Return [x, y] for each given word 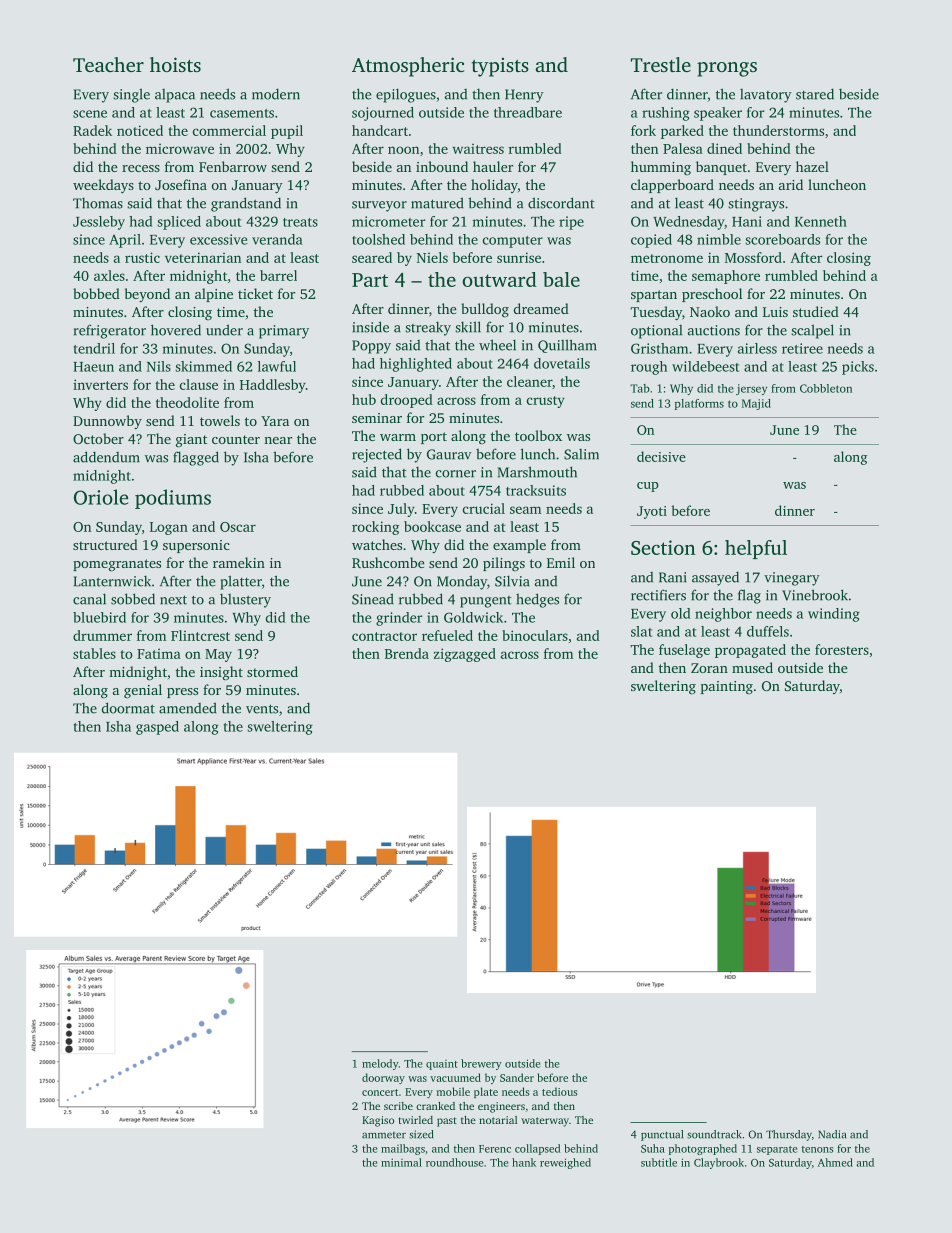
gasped [157, 728]
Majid [756, 404]
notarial [498, 1120]
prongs [727, 69]
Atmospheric [408, 67]
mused [752, 667]
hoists [175, 64]
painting [727, 688]
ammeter [384, 1135]
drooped [407, 401]
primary [284, 332]
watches [377, 544]
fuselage [684, 651]
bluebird [99, 617]
